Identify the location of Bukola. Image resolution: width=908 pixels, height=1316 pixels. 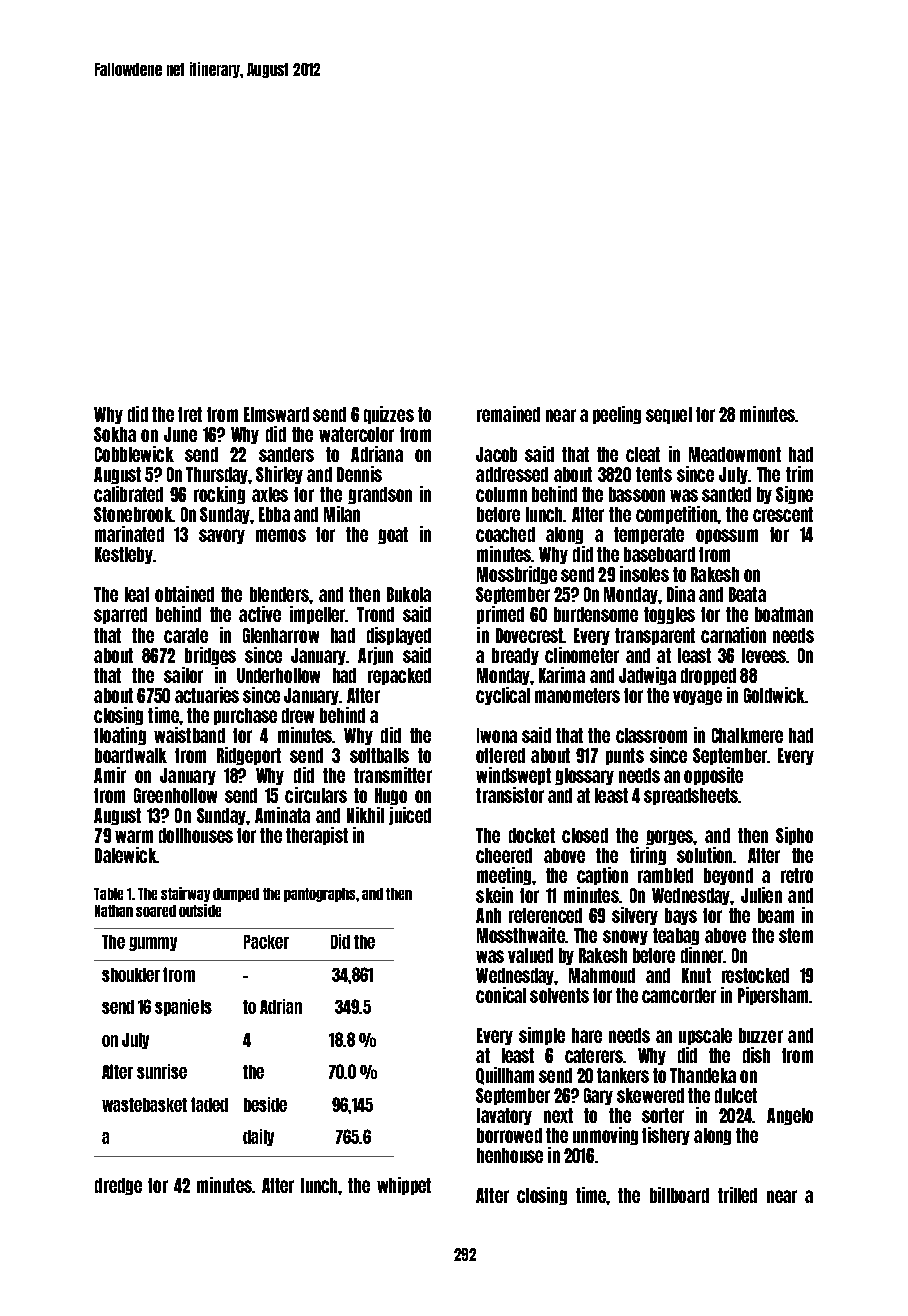
(409, 594).
